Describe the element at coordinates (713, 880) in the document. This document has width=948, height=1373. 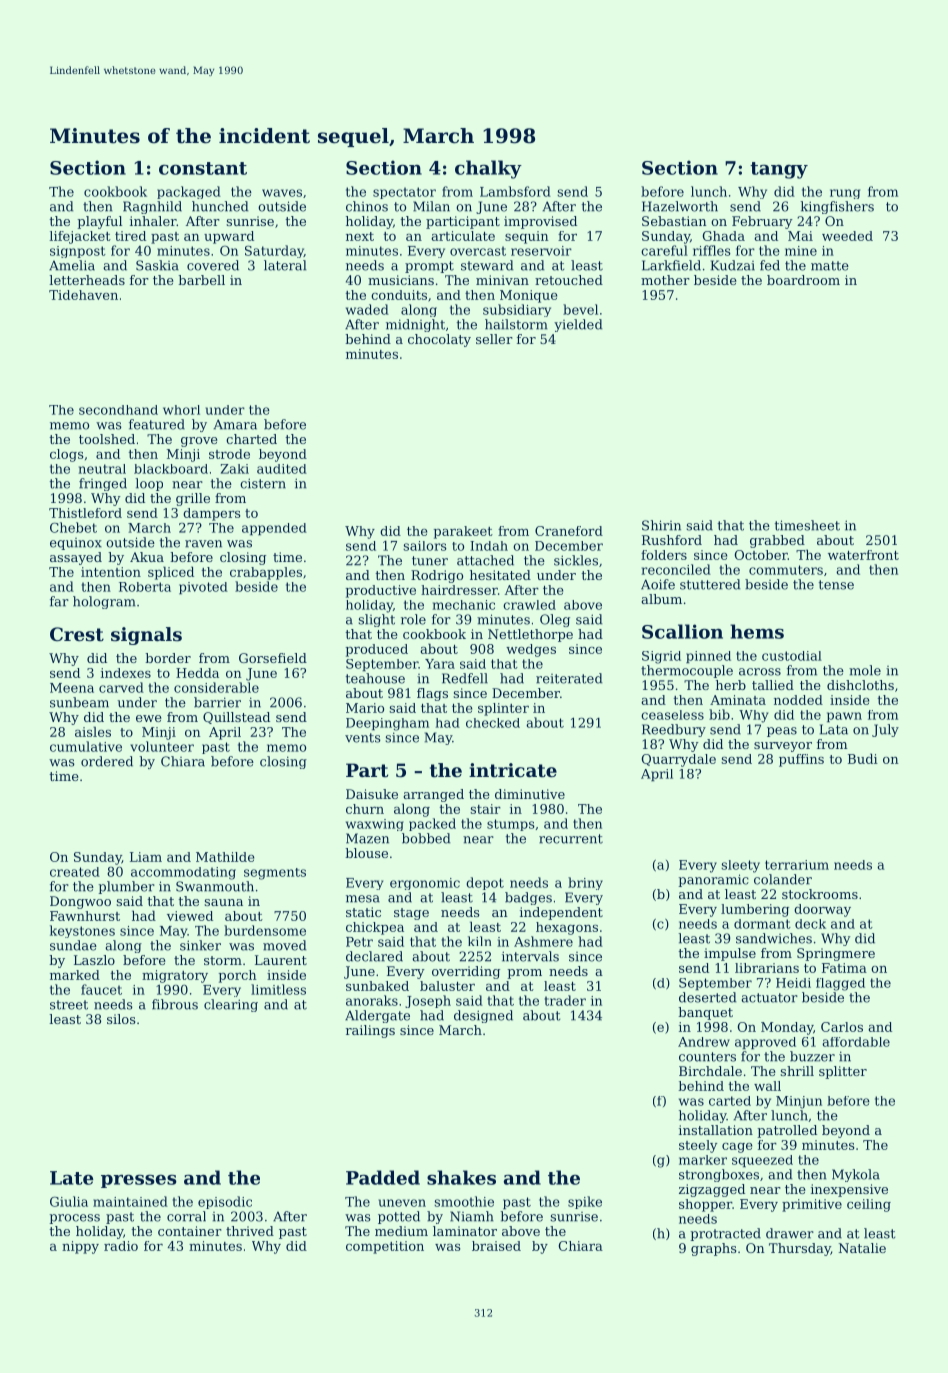
I see `panoramic` at that location.
